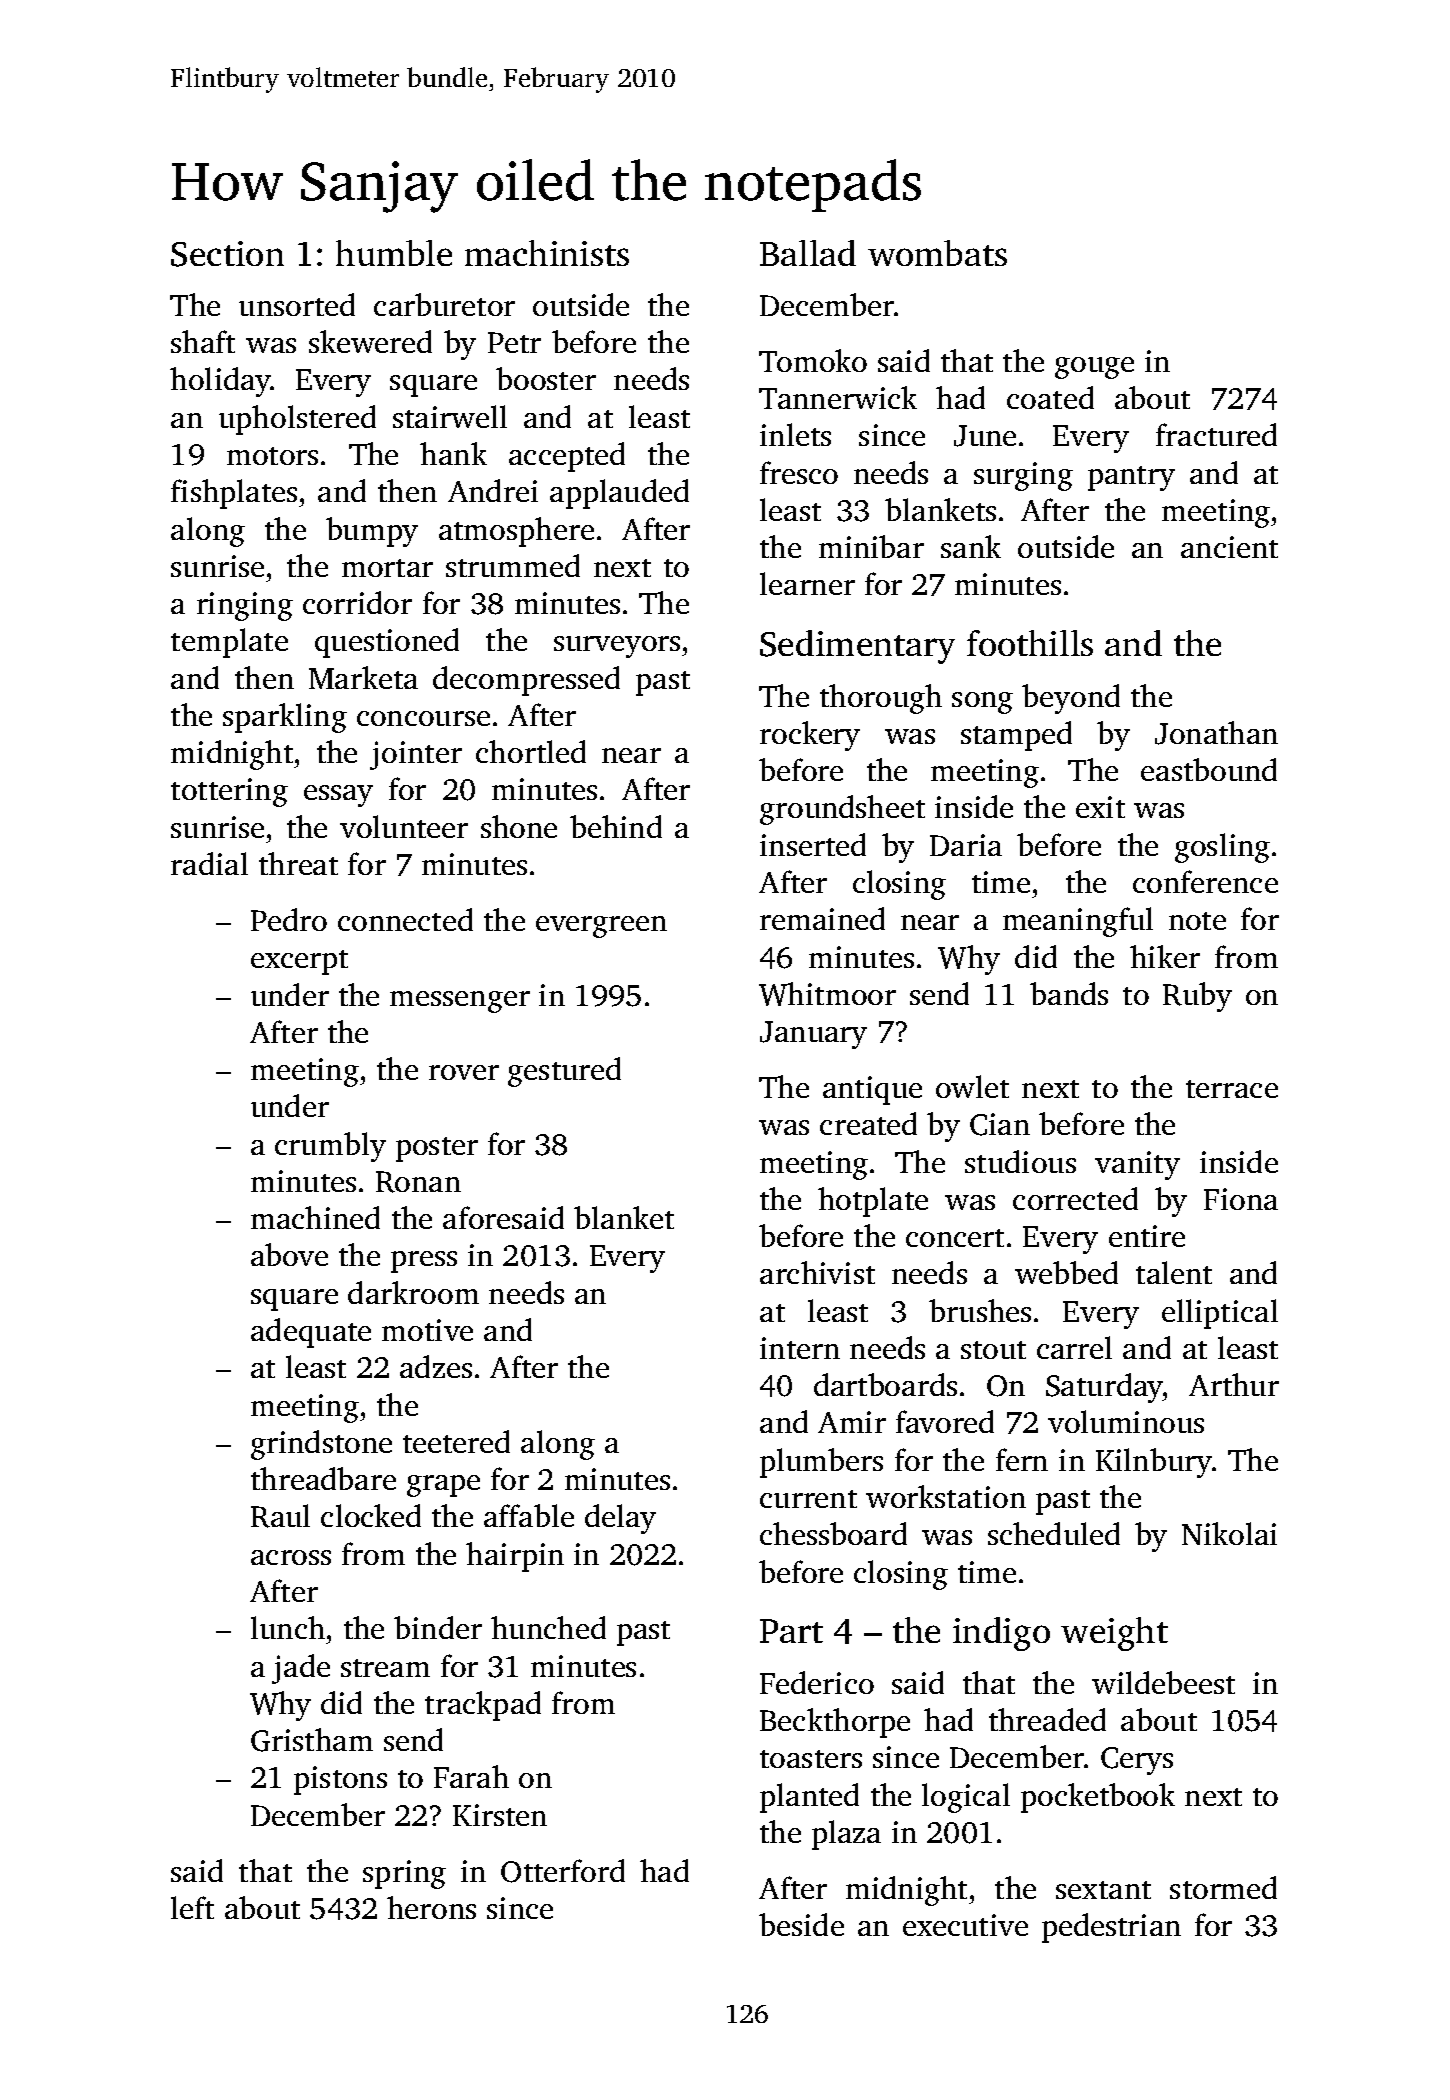 This document has height=2100, width=1450. What do you see at coordinates (791, 1631) in the document?
I see `Part` at bounding box center [791, 1631].
